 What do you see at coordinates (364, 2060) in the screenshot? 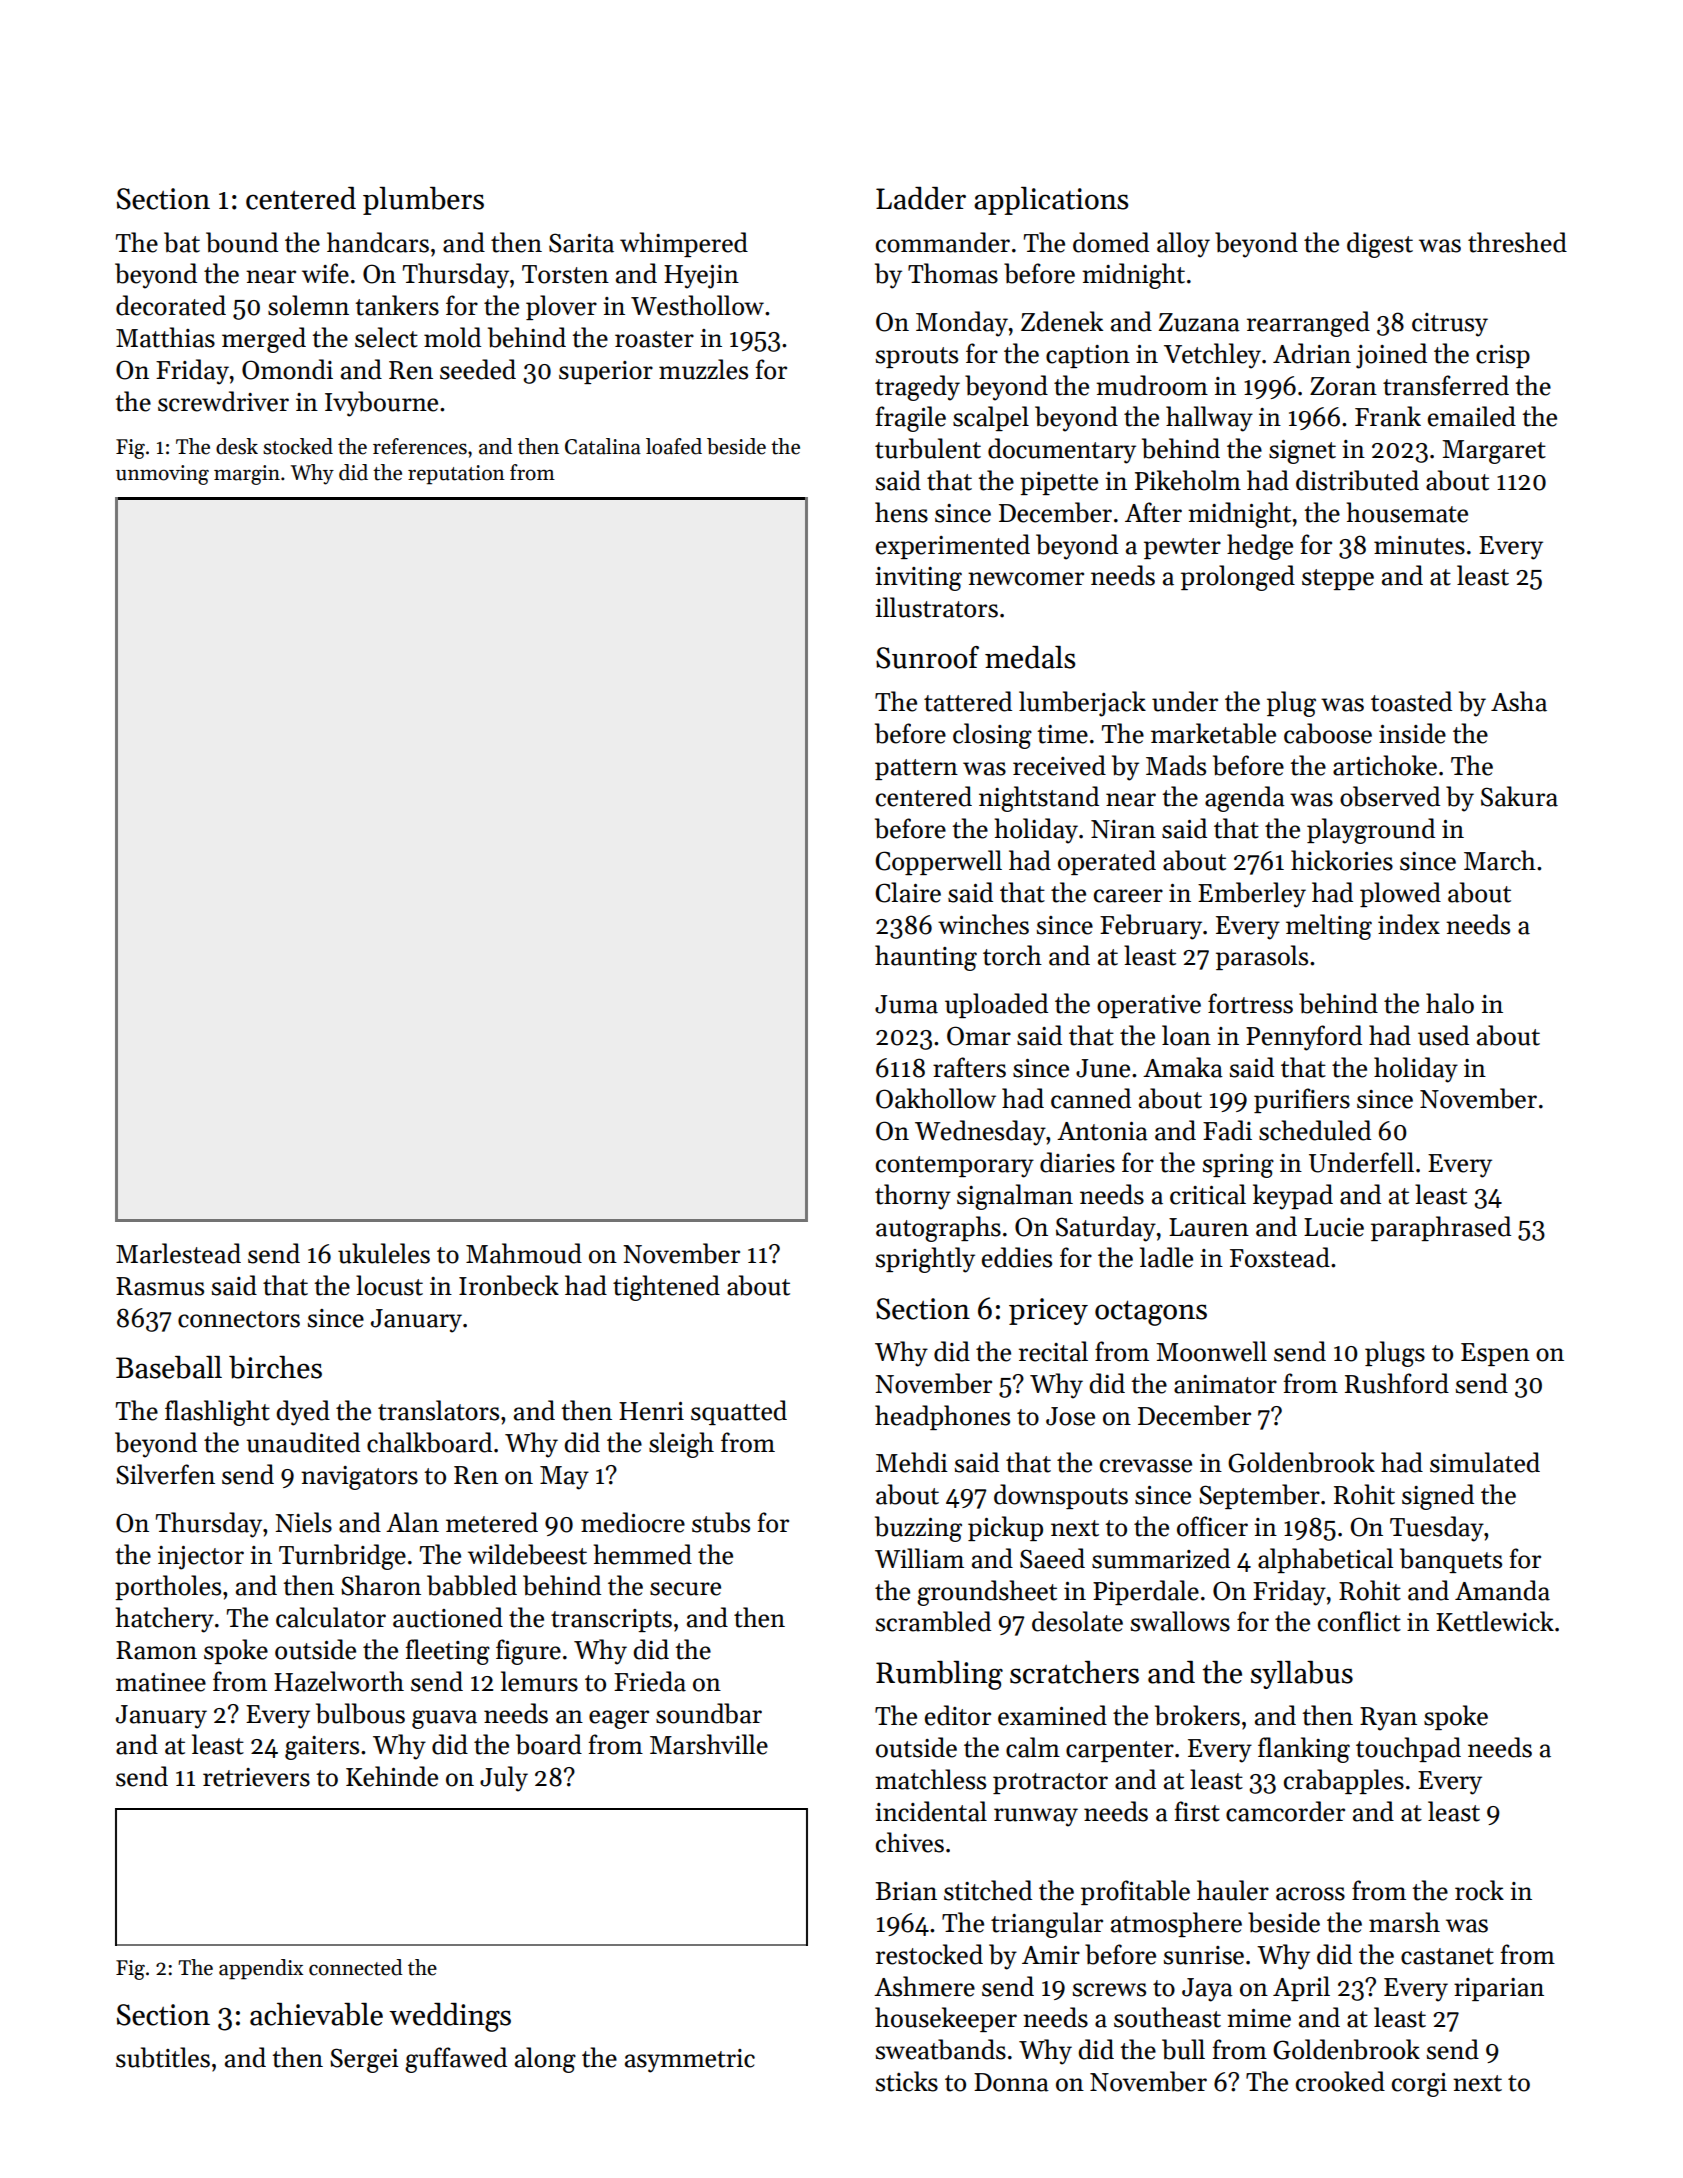
I see `Sergei` at bounding box center [364, 2060].
